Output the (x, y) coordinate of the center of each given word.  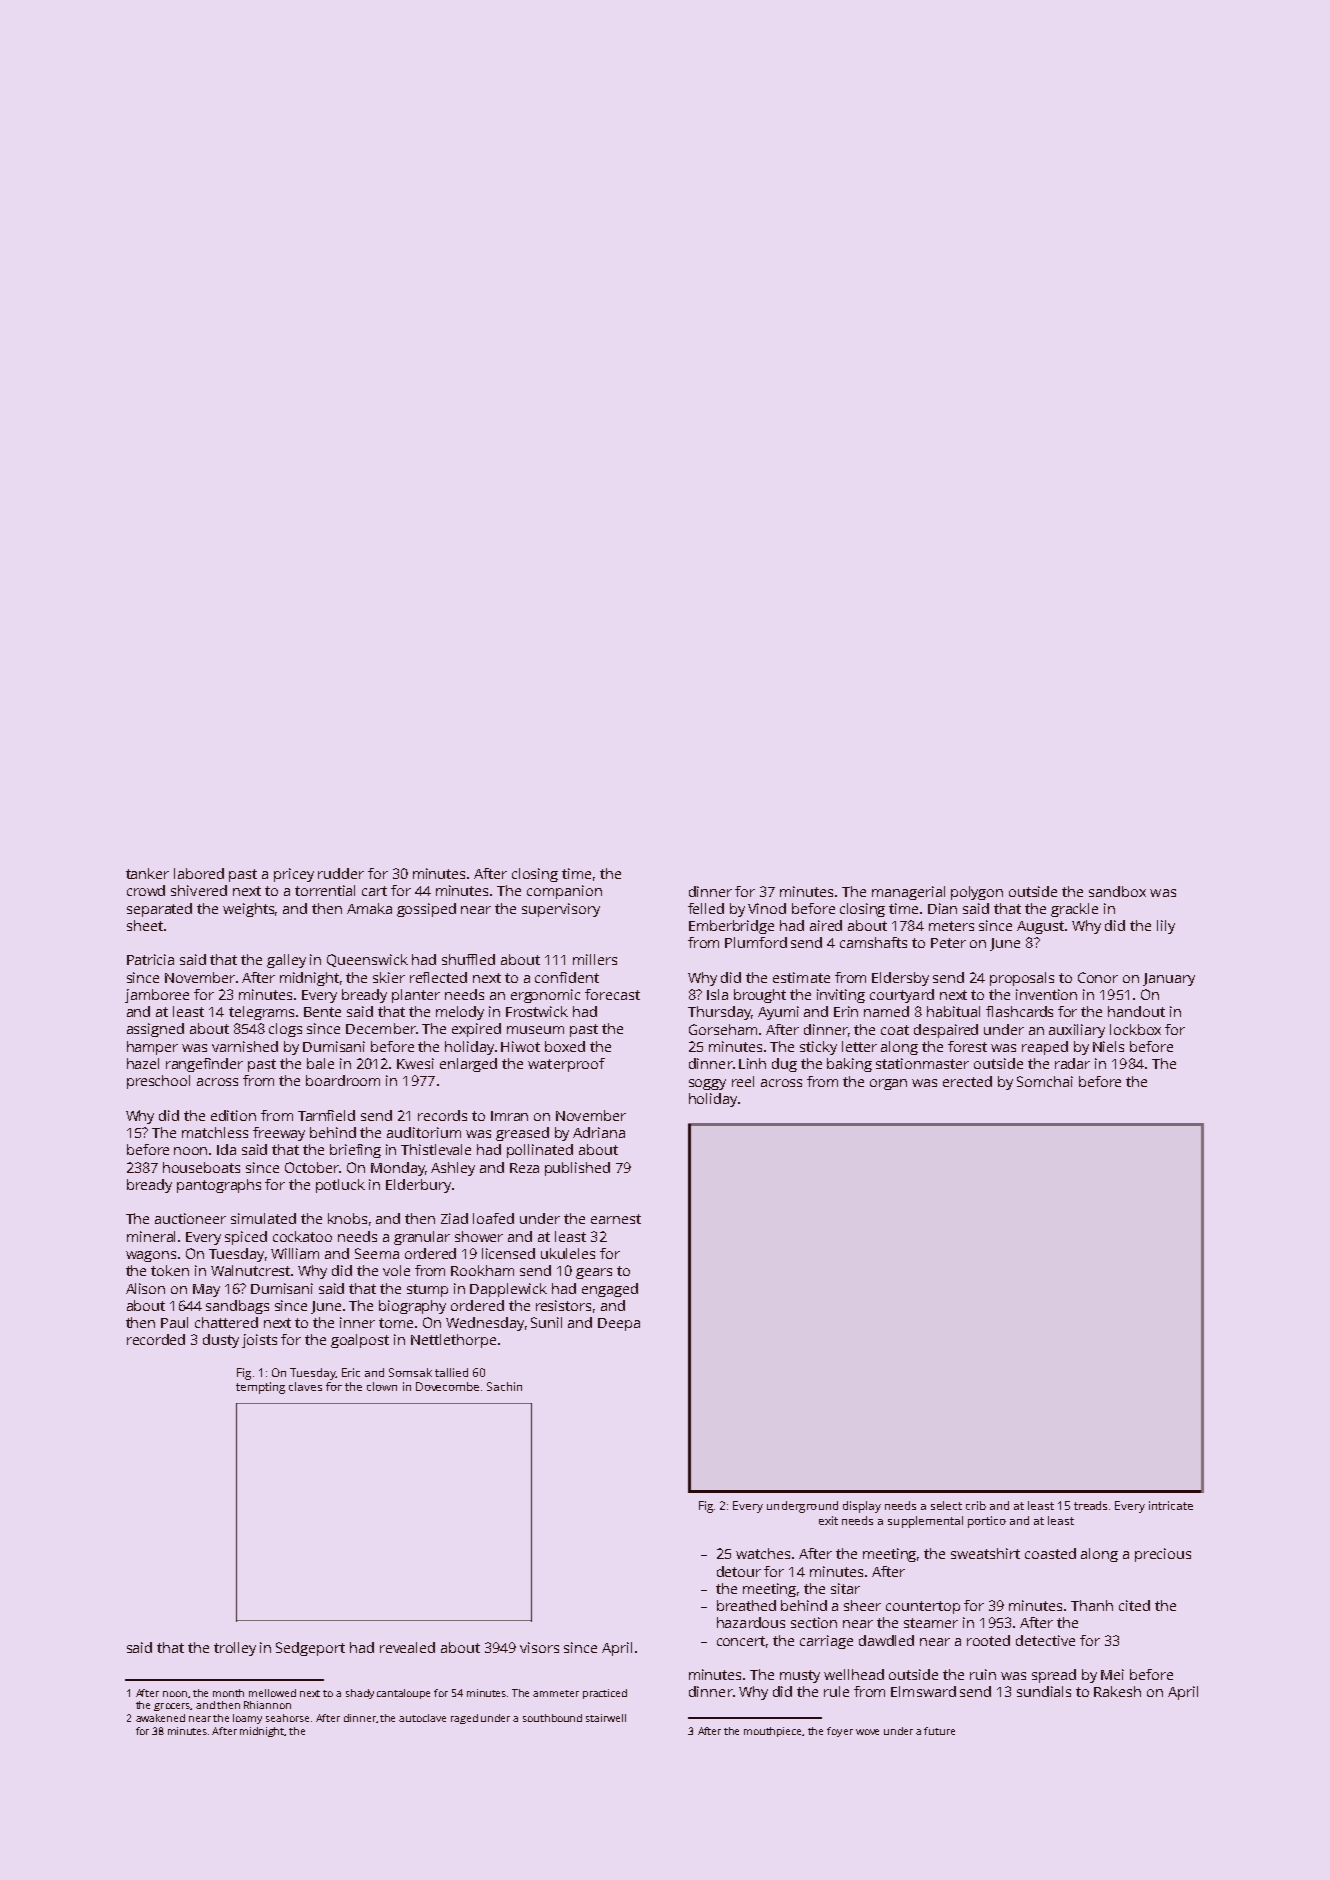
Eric (351, 1372)
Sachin (504, 1386)
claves (305, 1386)
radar (1072, 1063)
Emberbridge (731, 927)
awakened (160, 1718)
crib (976, 1505)
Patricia (150, 959)
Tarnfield (326, 1115)
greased (522, 1134)
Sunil (546, 1322)
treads (1090, 1505)
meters (951, 926)
